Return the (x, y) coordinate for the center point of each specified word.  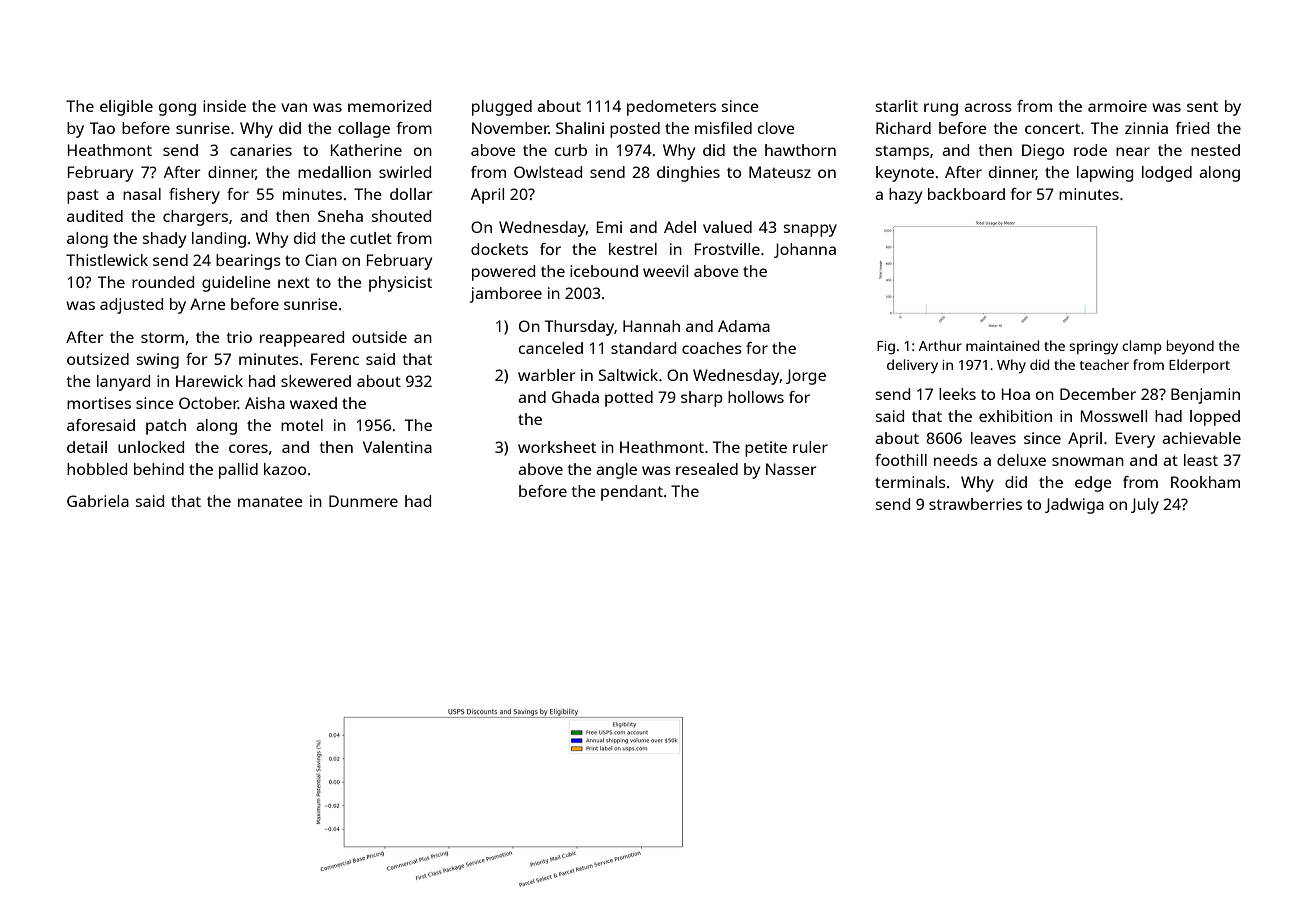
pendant (632, 493)
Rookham (1205, 482)
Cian (321, 260)
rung (941, 109)
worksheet (557, 447)
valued (727, 227)
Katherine (366, 150)
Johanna (805, 250)
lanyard (123, 383)
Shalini (580, 128)
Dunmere (363, 501)
